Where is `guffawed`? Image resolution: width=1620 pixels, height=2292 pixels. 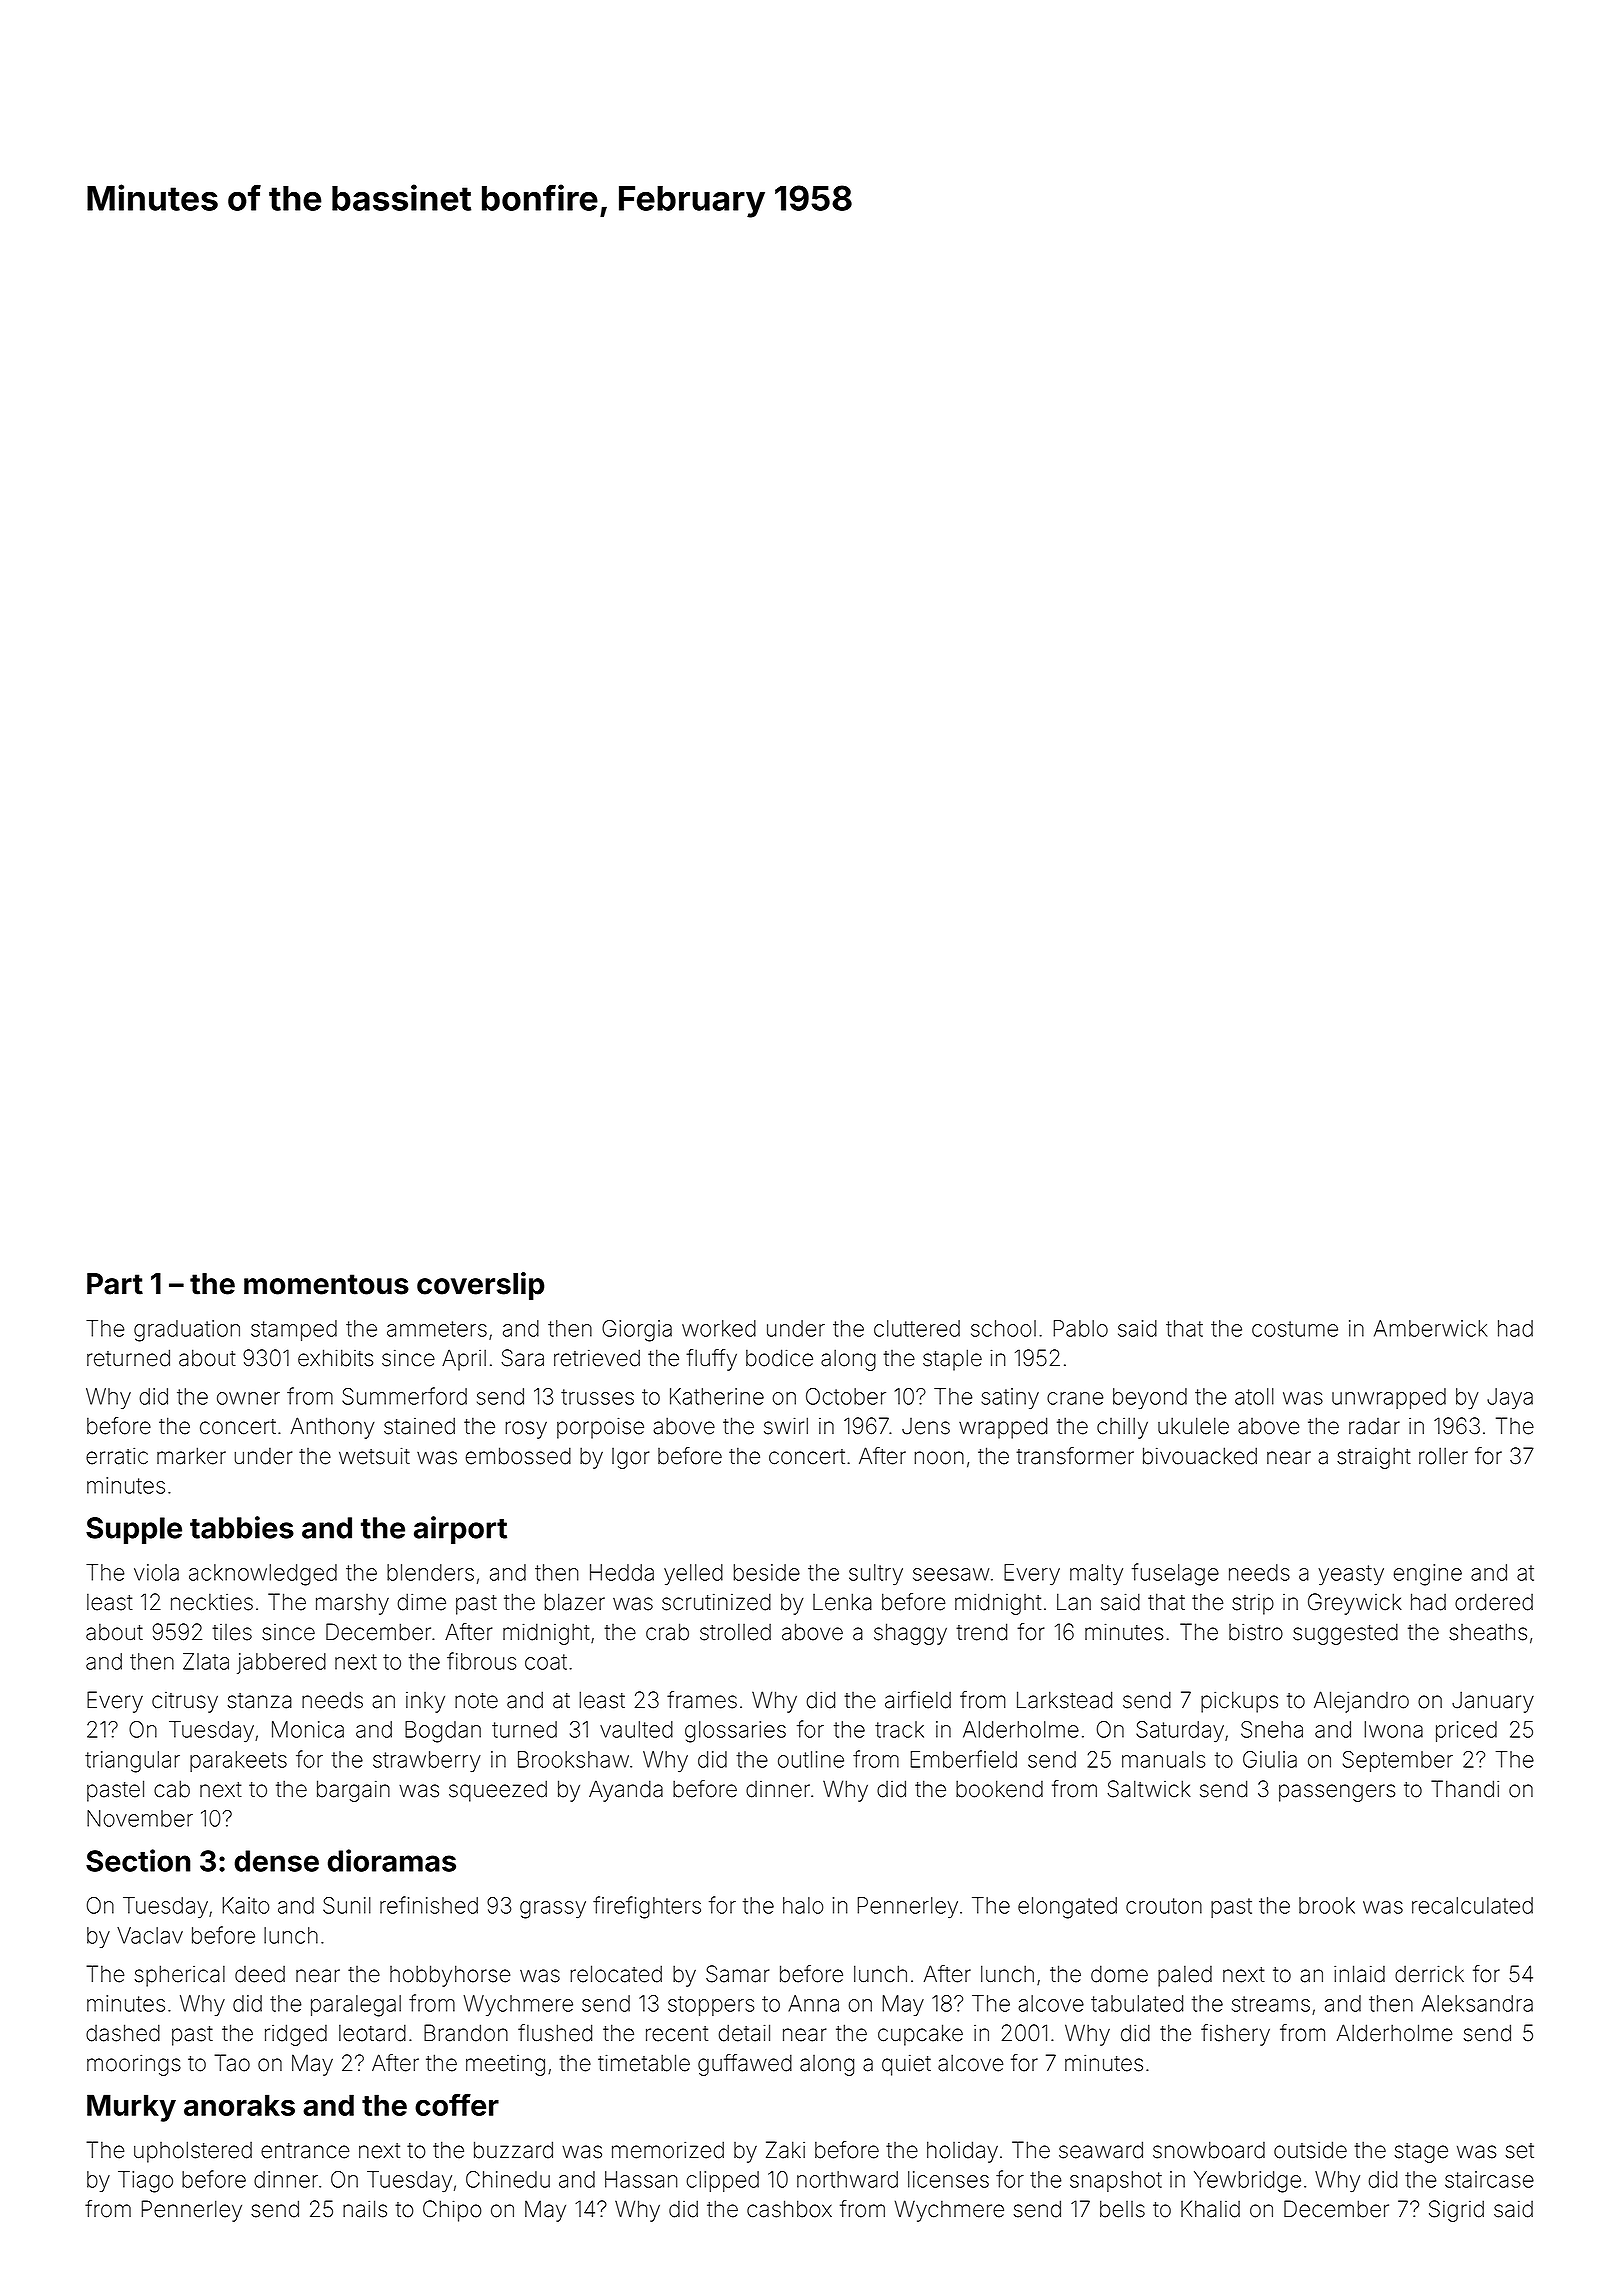 guffawed is located at coordinates (745, 2065).
